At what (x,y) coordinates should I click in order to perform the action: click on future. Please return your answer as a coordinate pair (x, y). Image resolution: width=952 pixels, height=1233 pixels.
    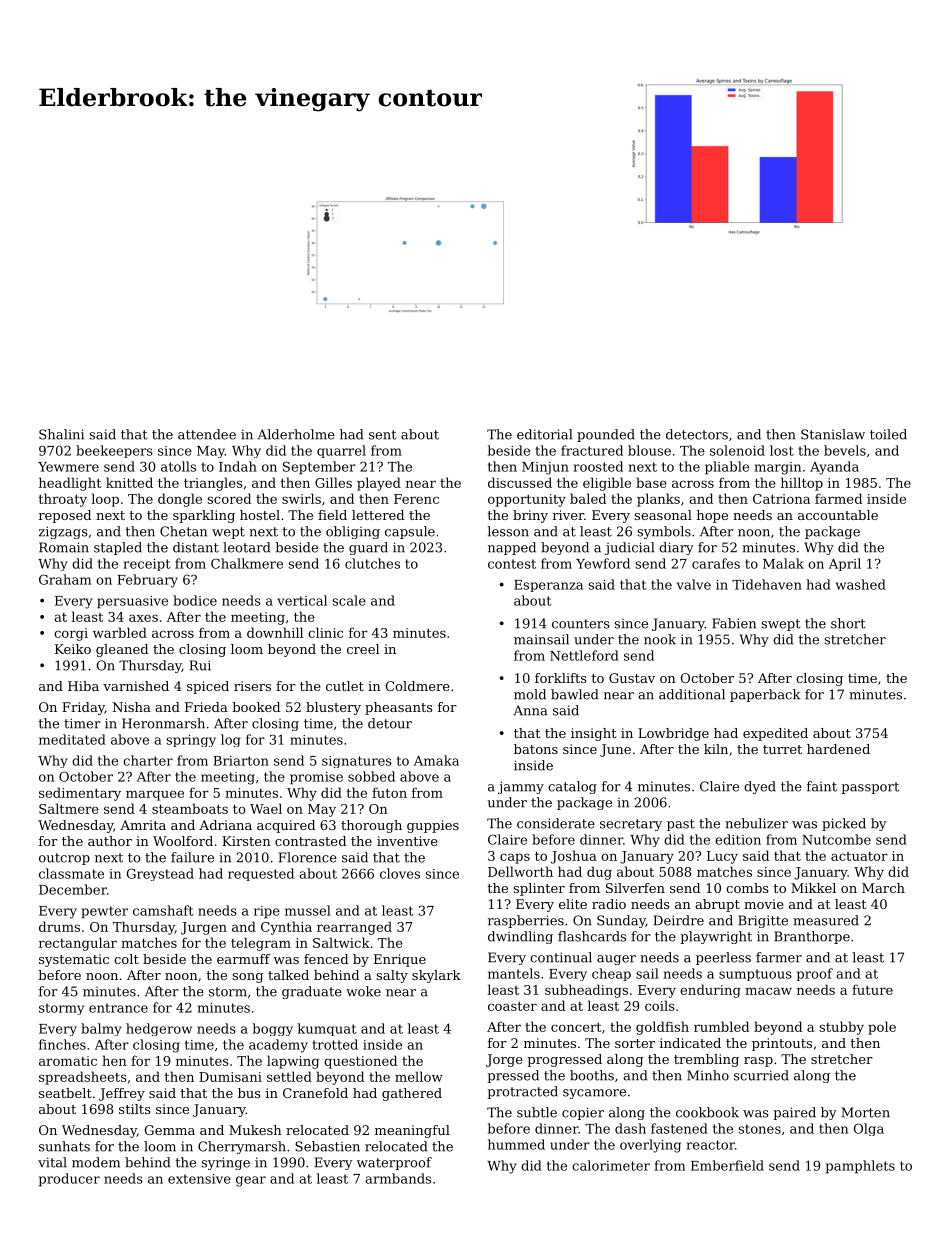
    Looking at the image, I should click on (872, 989).
